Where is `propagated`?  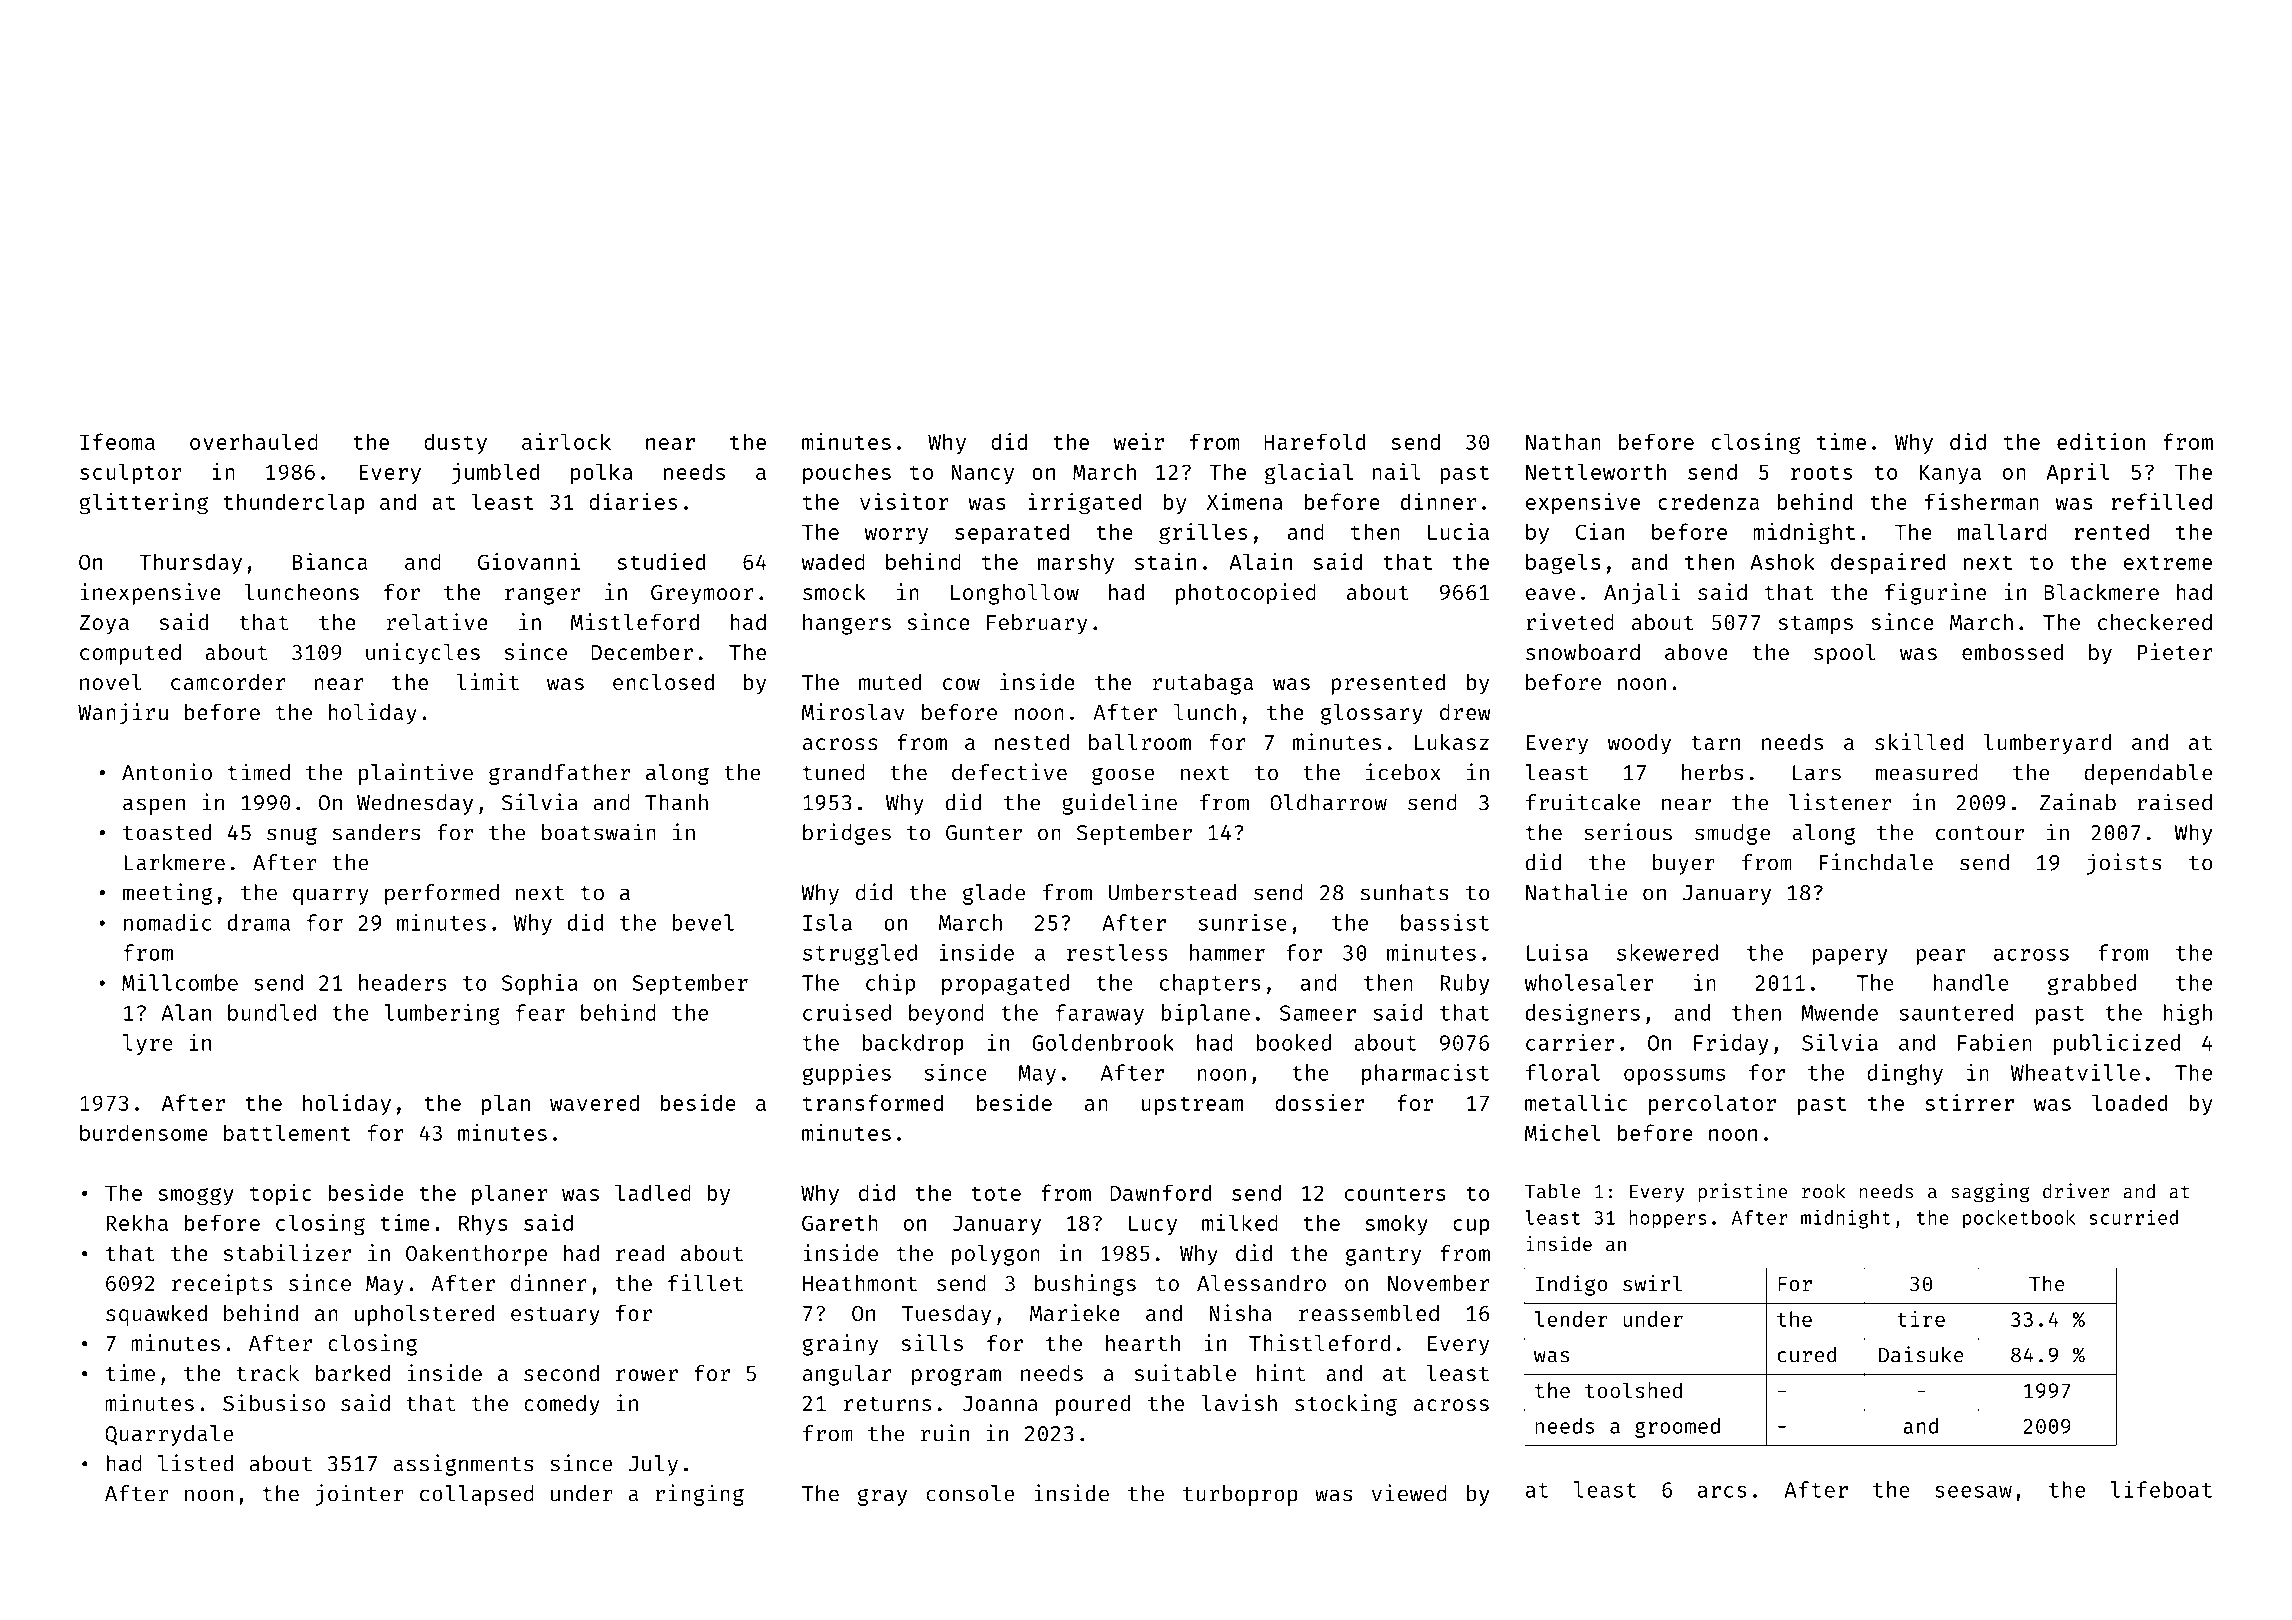
propagated is located at coordinates (1005, 984).
